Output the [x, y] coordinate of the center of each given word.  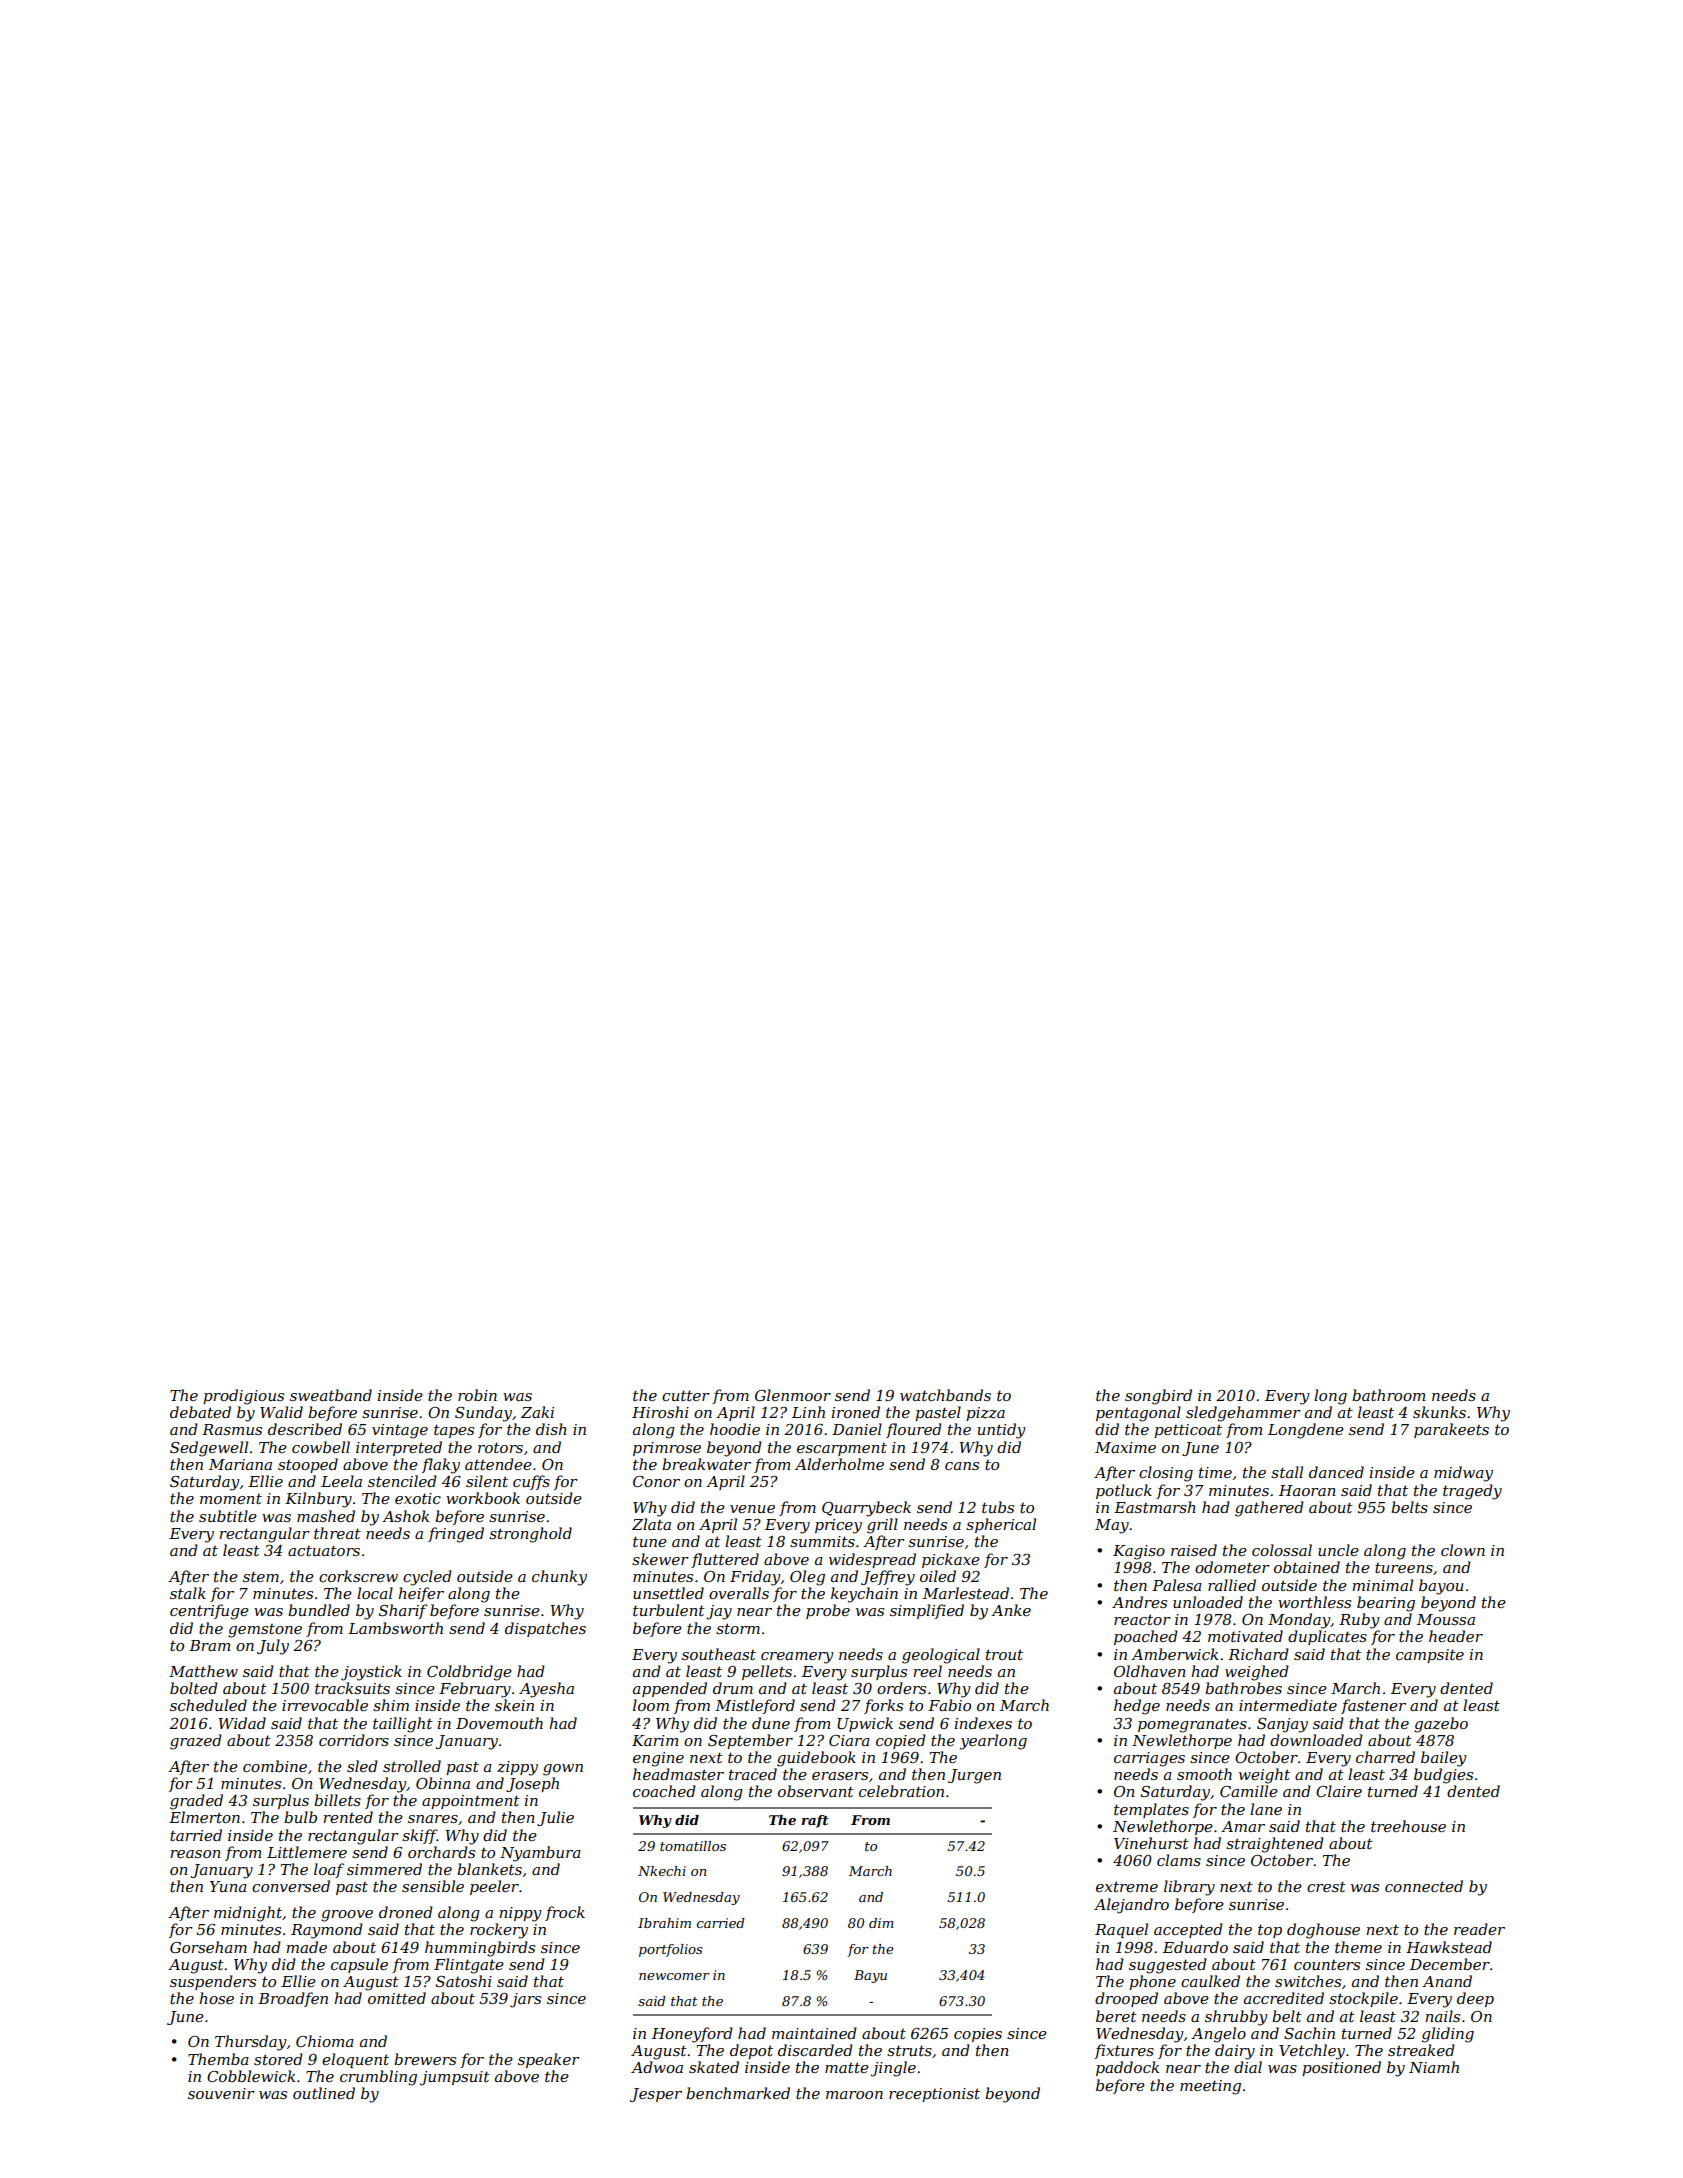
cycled [427, 1578]
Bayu [870, 1976]
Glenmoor [793, 1395]
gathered [1269, 1509]
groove [347, 1916]
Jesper [656, 2095]
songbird [1158, 1397]
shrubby [1236, 2018]
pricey [838, 1526]
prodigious [243, 1397]
